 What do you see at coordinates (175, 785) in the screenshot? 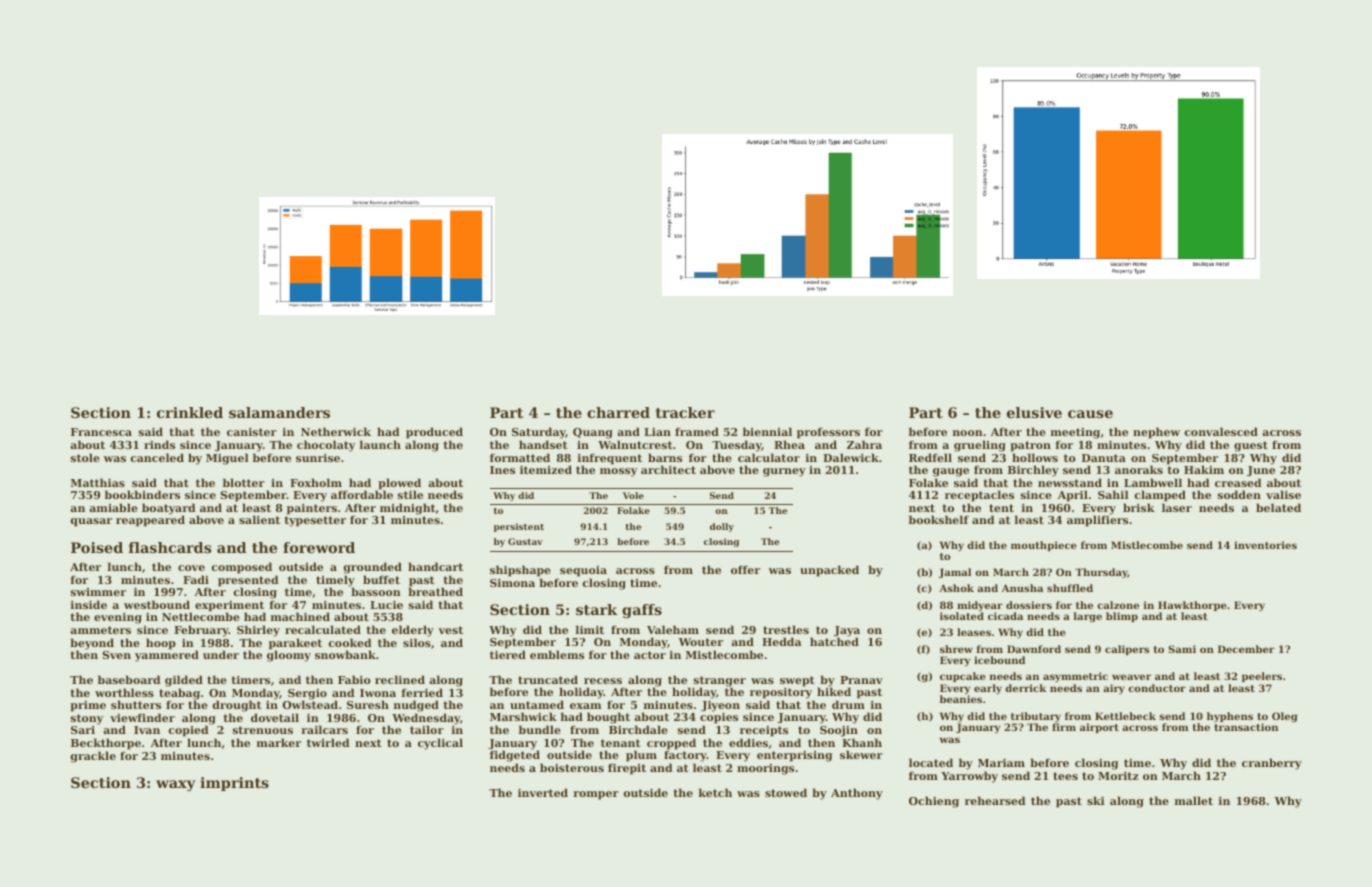
I see `waxy` at bounding box center [175, 785].
